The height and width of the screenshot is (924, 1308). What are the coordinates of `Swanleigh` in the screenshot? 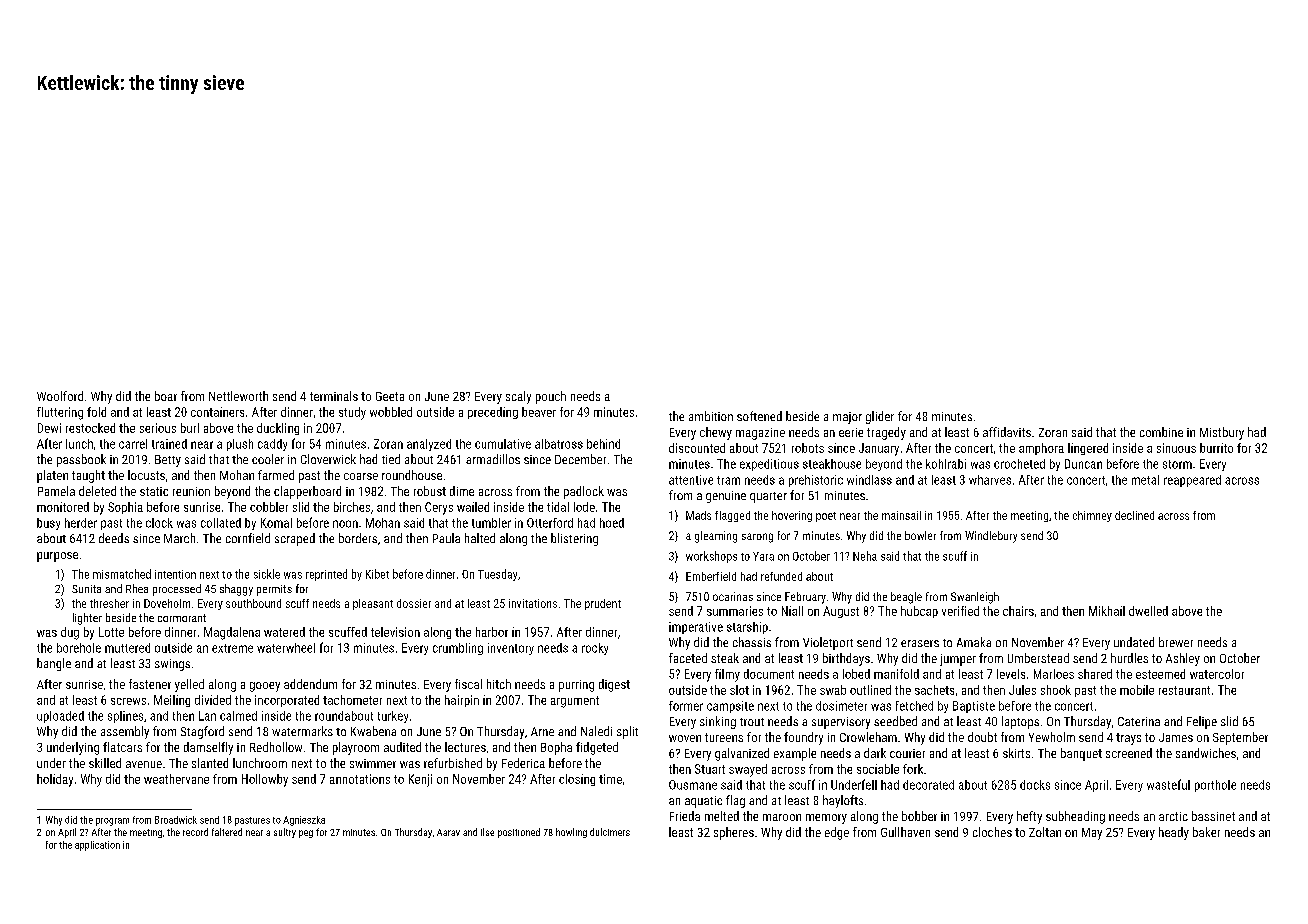 It's located at (975, 598).
